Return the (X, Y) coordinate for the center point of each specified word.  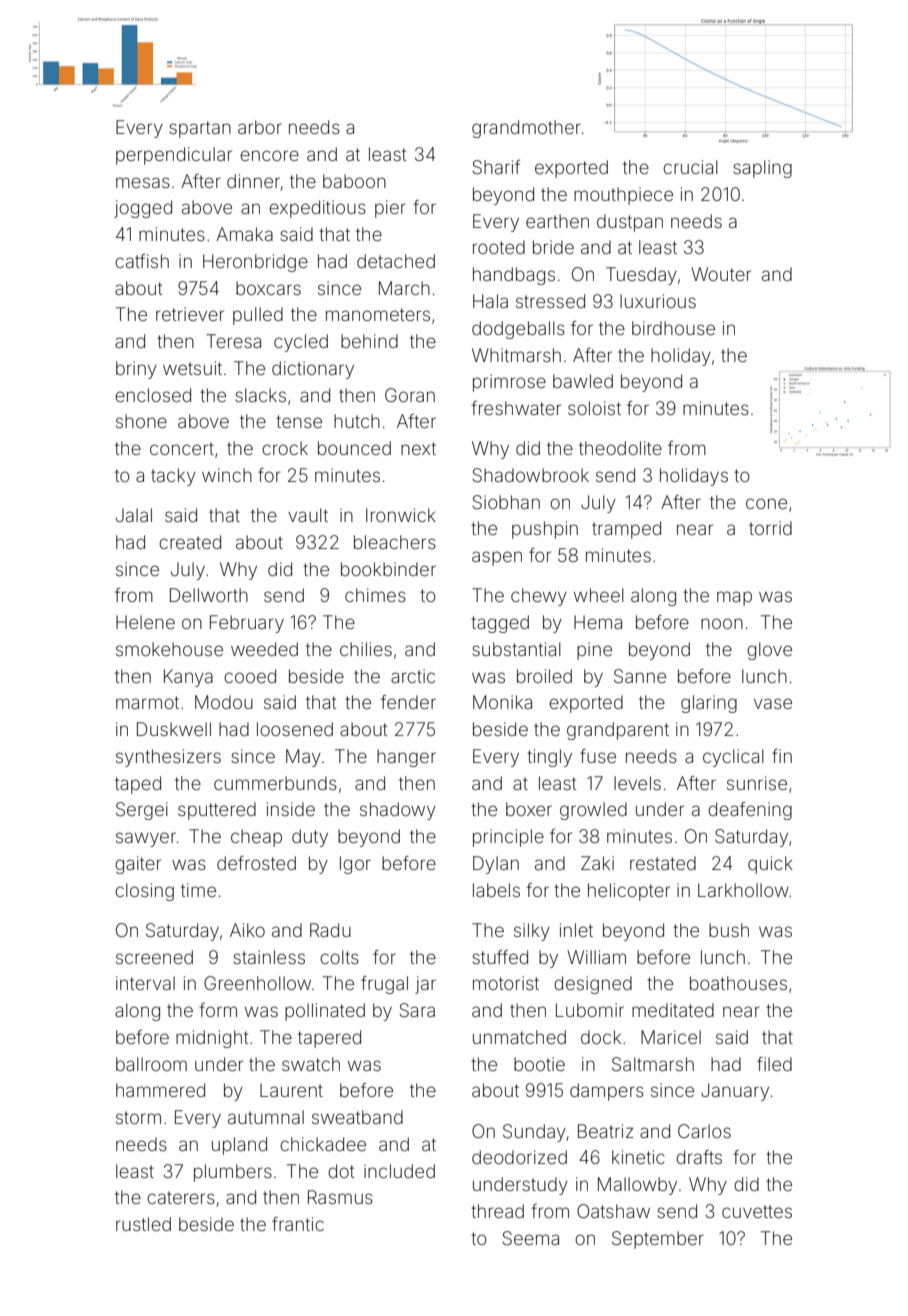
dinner (253, 181)
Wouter (721, 274)
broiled (544, 676)
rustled (143, 1224)
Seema (530, 1238)
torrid (770, 528)
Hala (490, 301)
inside (291, 809)
